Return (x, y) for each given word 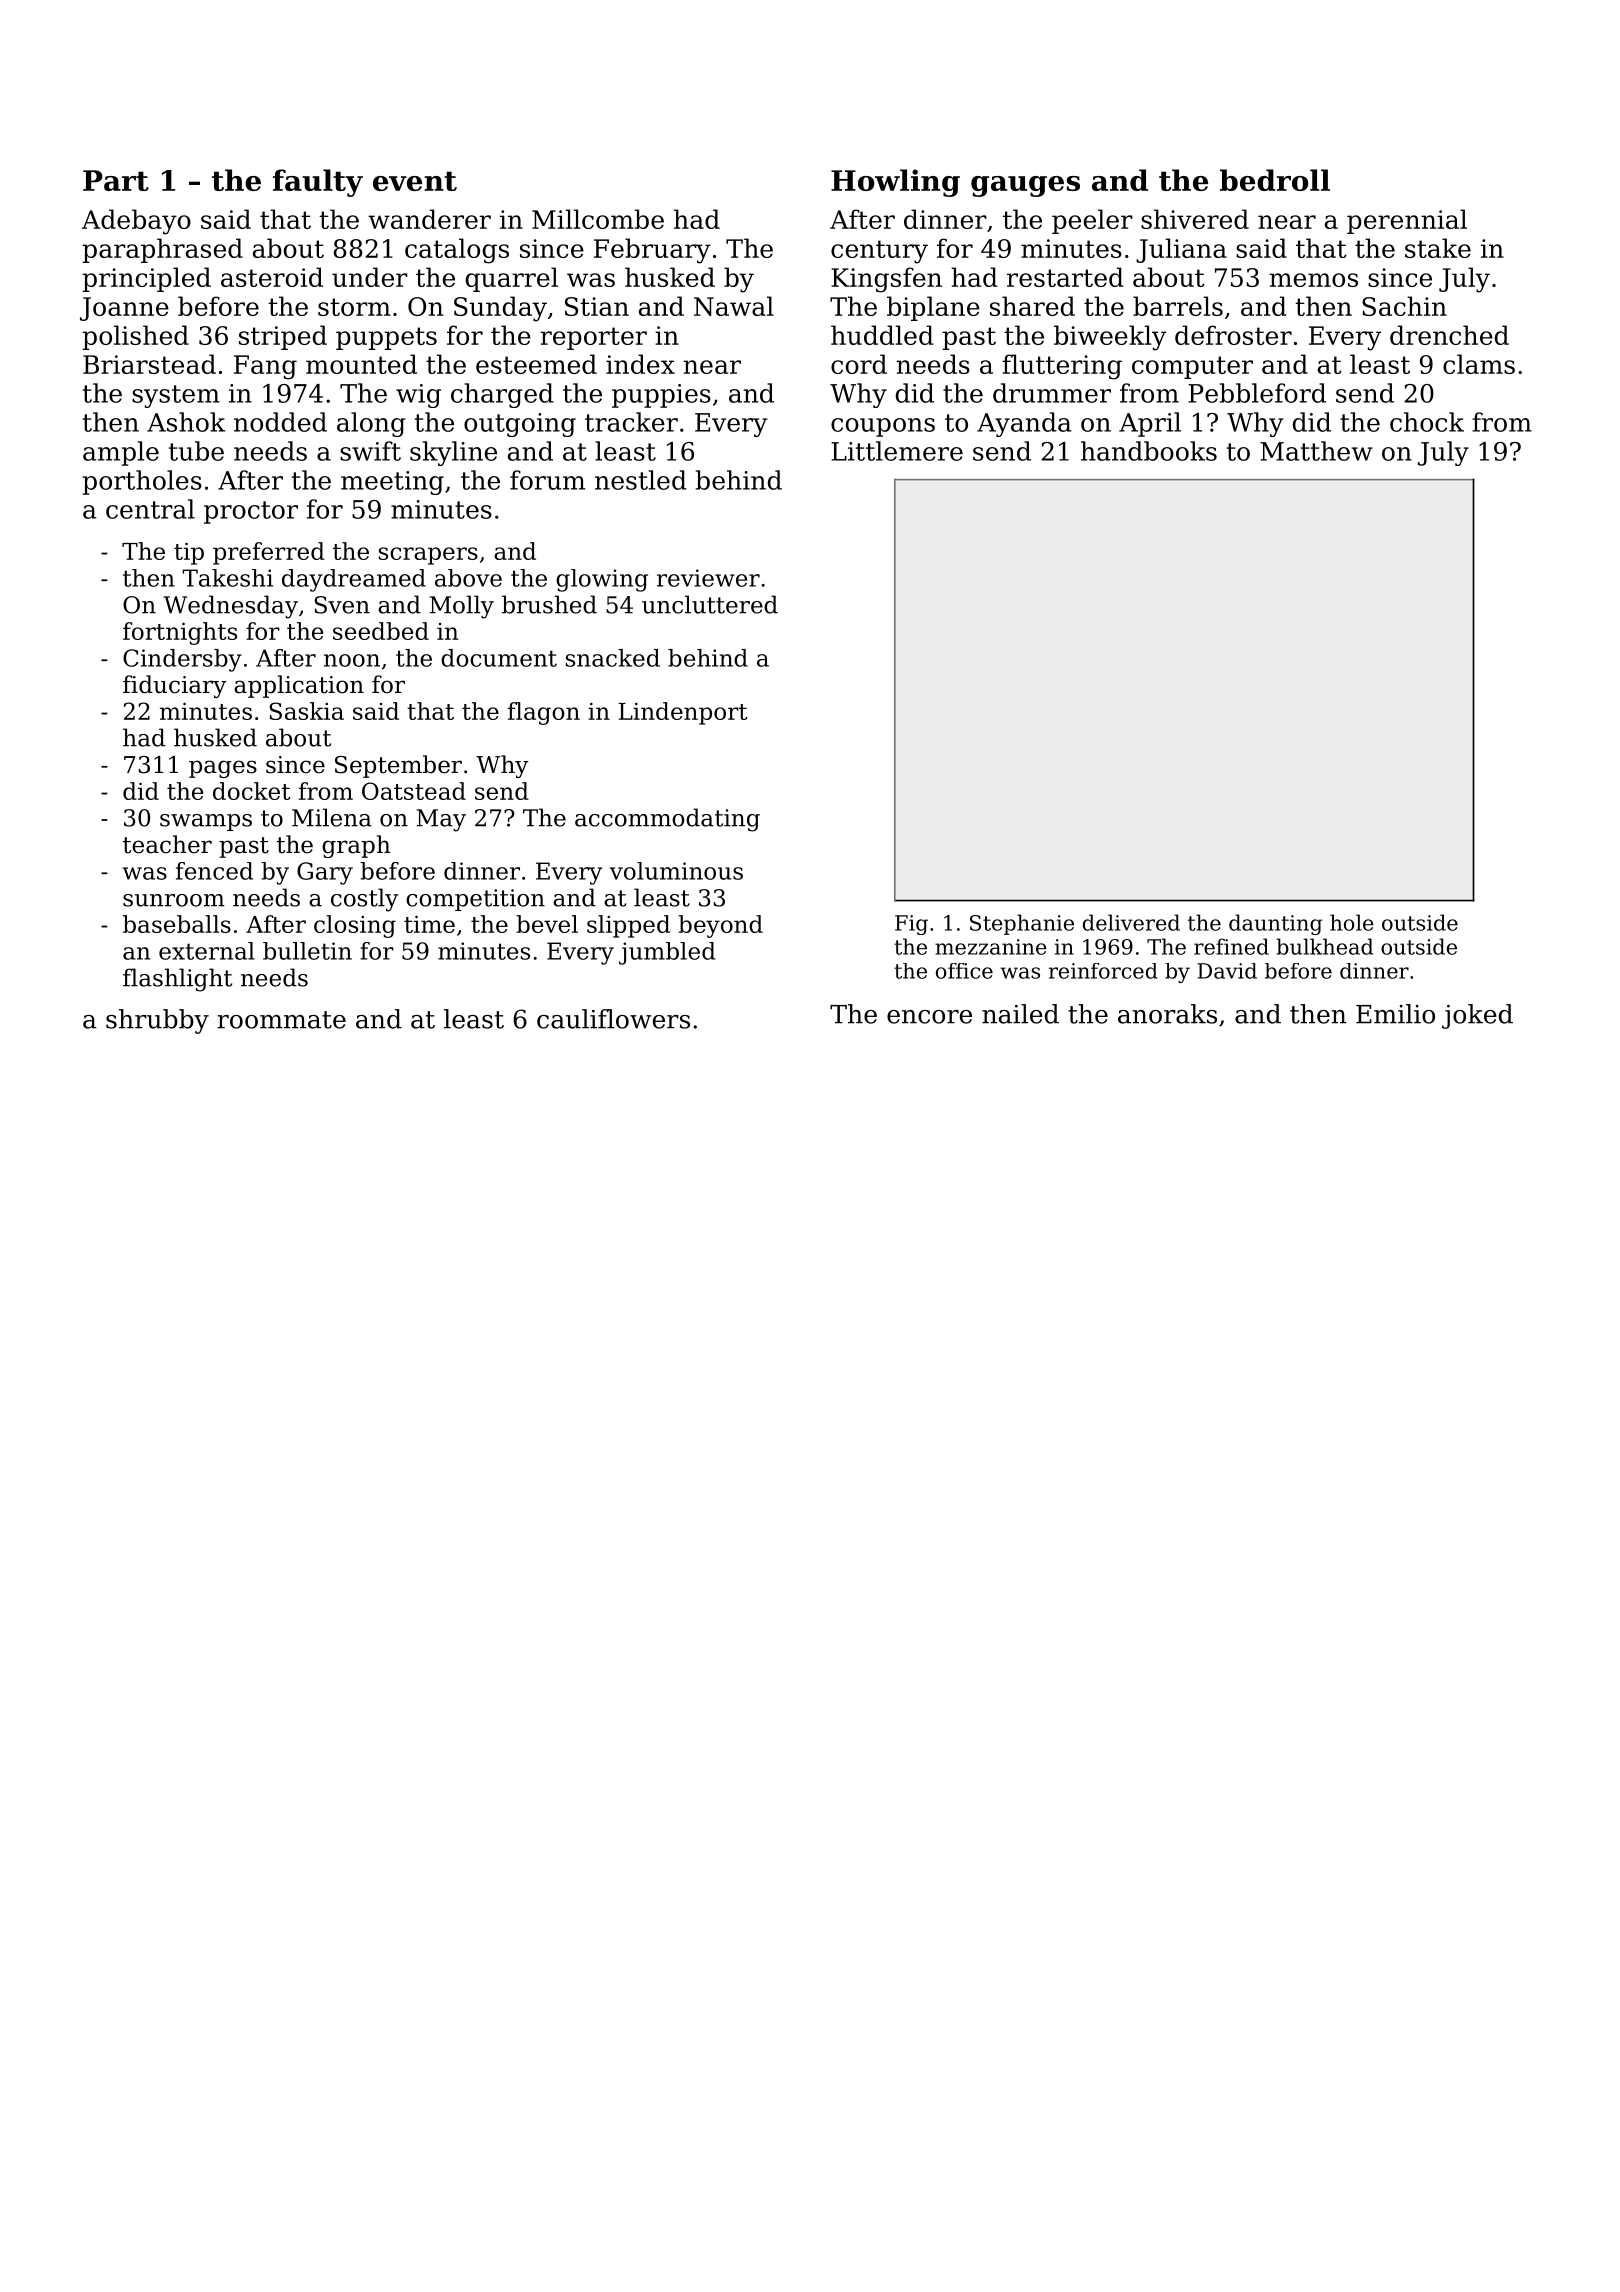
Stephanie (1022, 924)
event (415, 181)
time (429, 924)
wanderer (429, 219)
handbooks (1149, 451)
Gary (325, 873)
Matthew (1316, 451)
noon (352, 660)
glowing (602, 580)
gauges (1025, 186)
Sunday (500, 309)
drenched (1449, 335)
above (468, 578)
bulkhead (1324, 946)
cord (859, 364)
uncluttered (710, 604)
